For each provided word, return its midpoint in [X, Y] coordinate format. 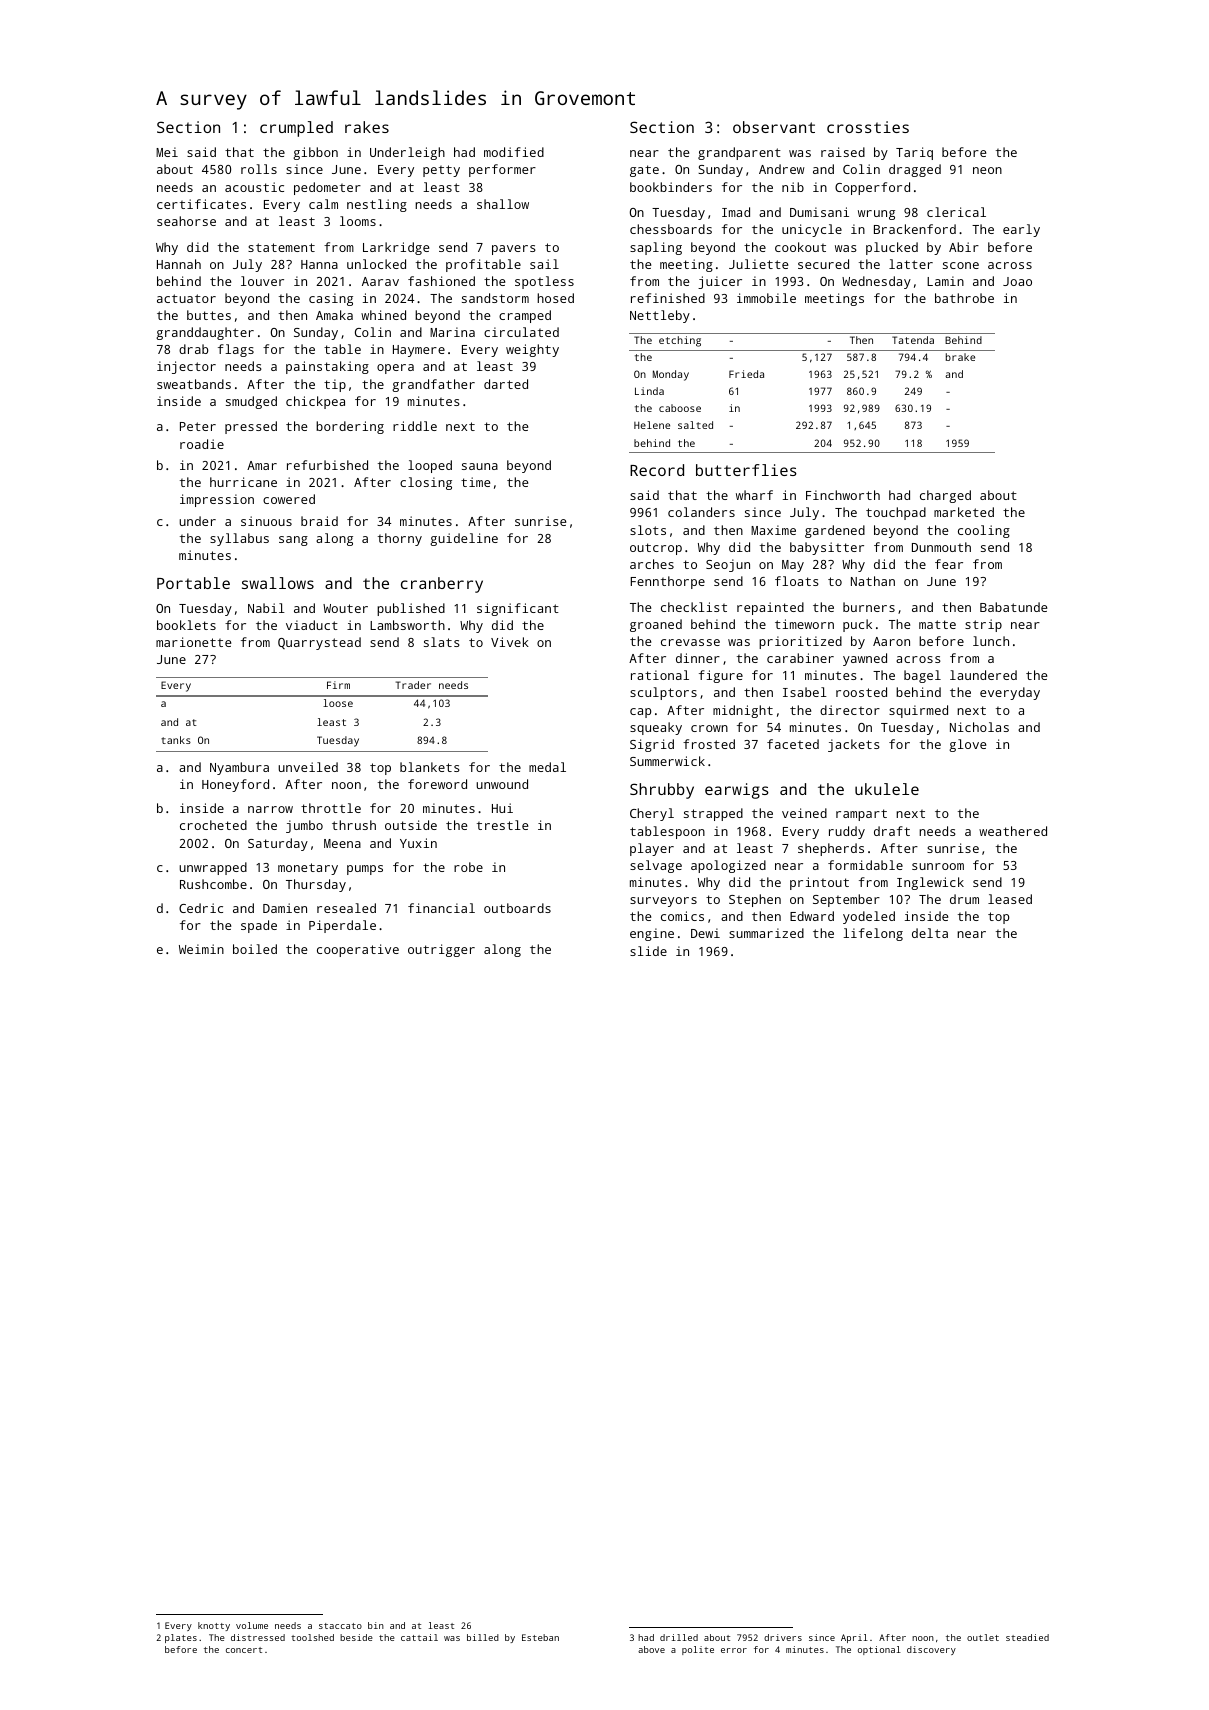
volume [252, 1625]
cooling [984, 531]
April [854, 1638]
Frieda [746, 374]
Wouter [345, 608]
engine [652, 934]
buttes [209, 315]
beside [356, 1637]
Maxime [773, 530]
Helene [652, 425]
